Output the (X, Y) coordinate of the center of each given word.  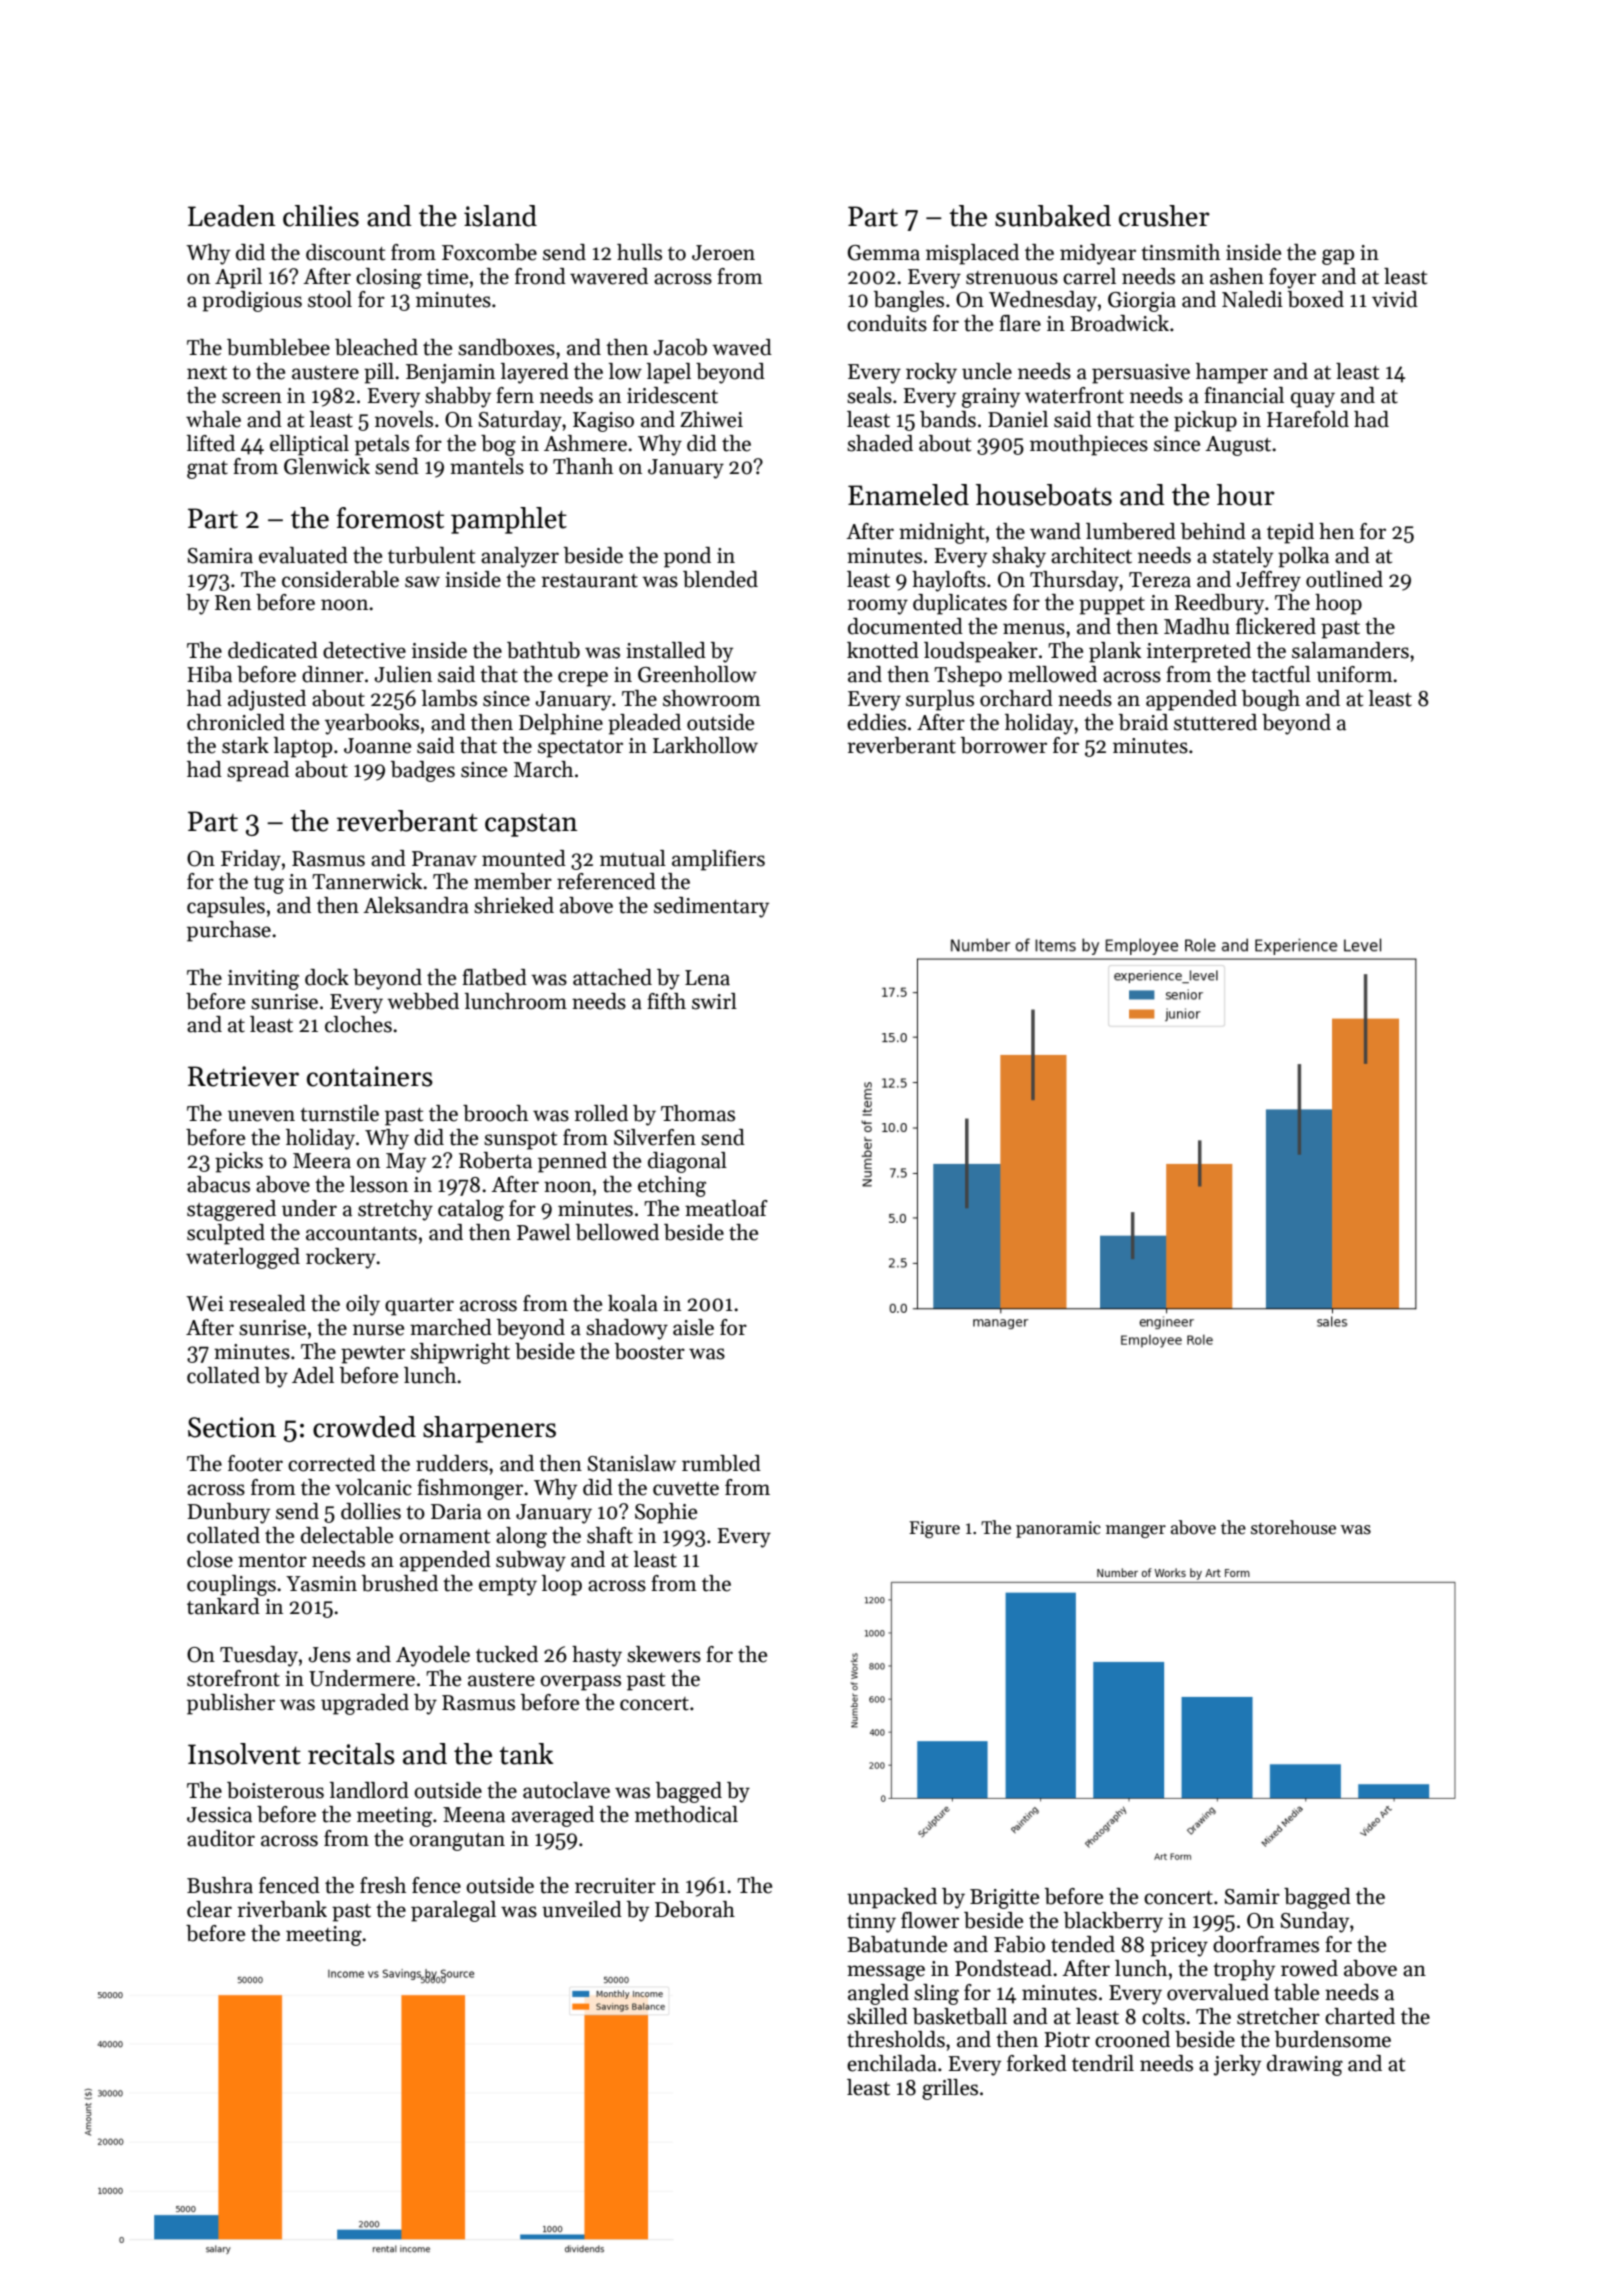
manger (1136, 1531)
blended (720, 579)
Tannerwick (367, 881)
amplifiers (718, 860)
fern (515, 395)
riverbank (282, 1909)
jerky (1237, 2065)
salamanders (1350, 650)
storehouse (1293, 1527)
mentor (272, 1561)
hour (1246, 495)
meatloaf (726, 1208)
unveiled (582, 1909)
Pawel (544, 1232)
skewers (664, 1654)
